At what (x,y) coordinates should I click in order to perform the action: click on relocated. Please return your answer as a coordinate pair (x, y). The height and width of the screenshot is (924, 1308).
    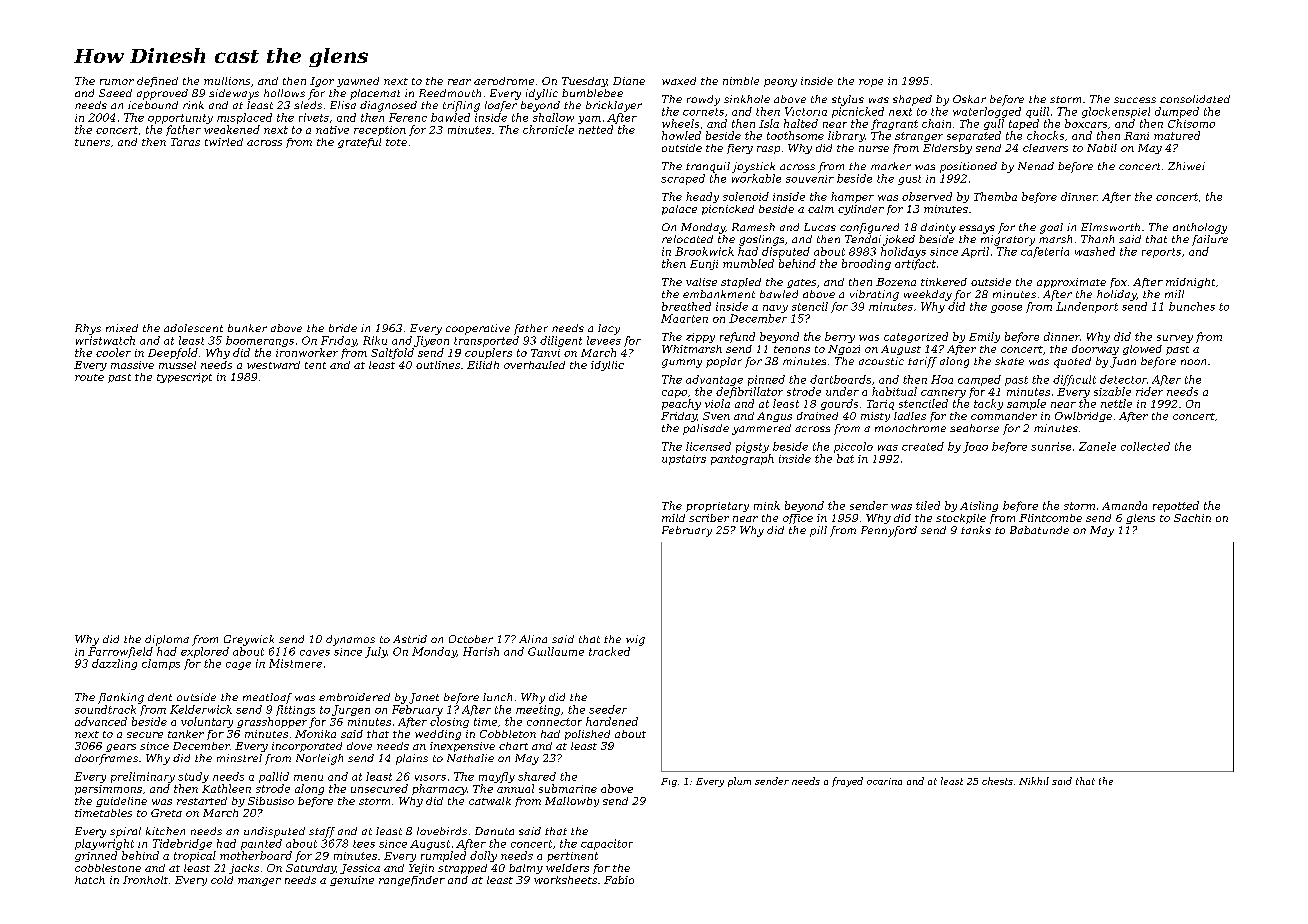
    Looking at the image, I should click on (687, 239).
